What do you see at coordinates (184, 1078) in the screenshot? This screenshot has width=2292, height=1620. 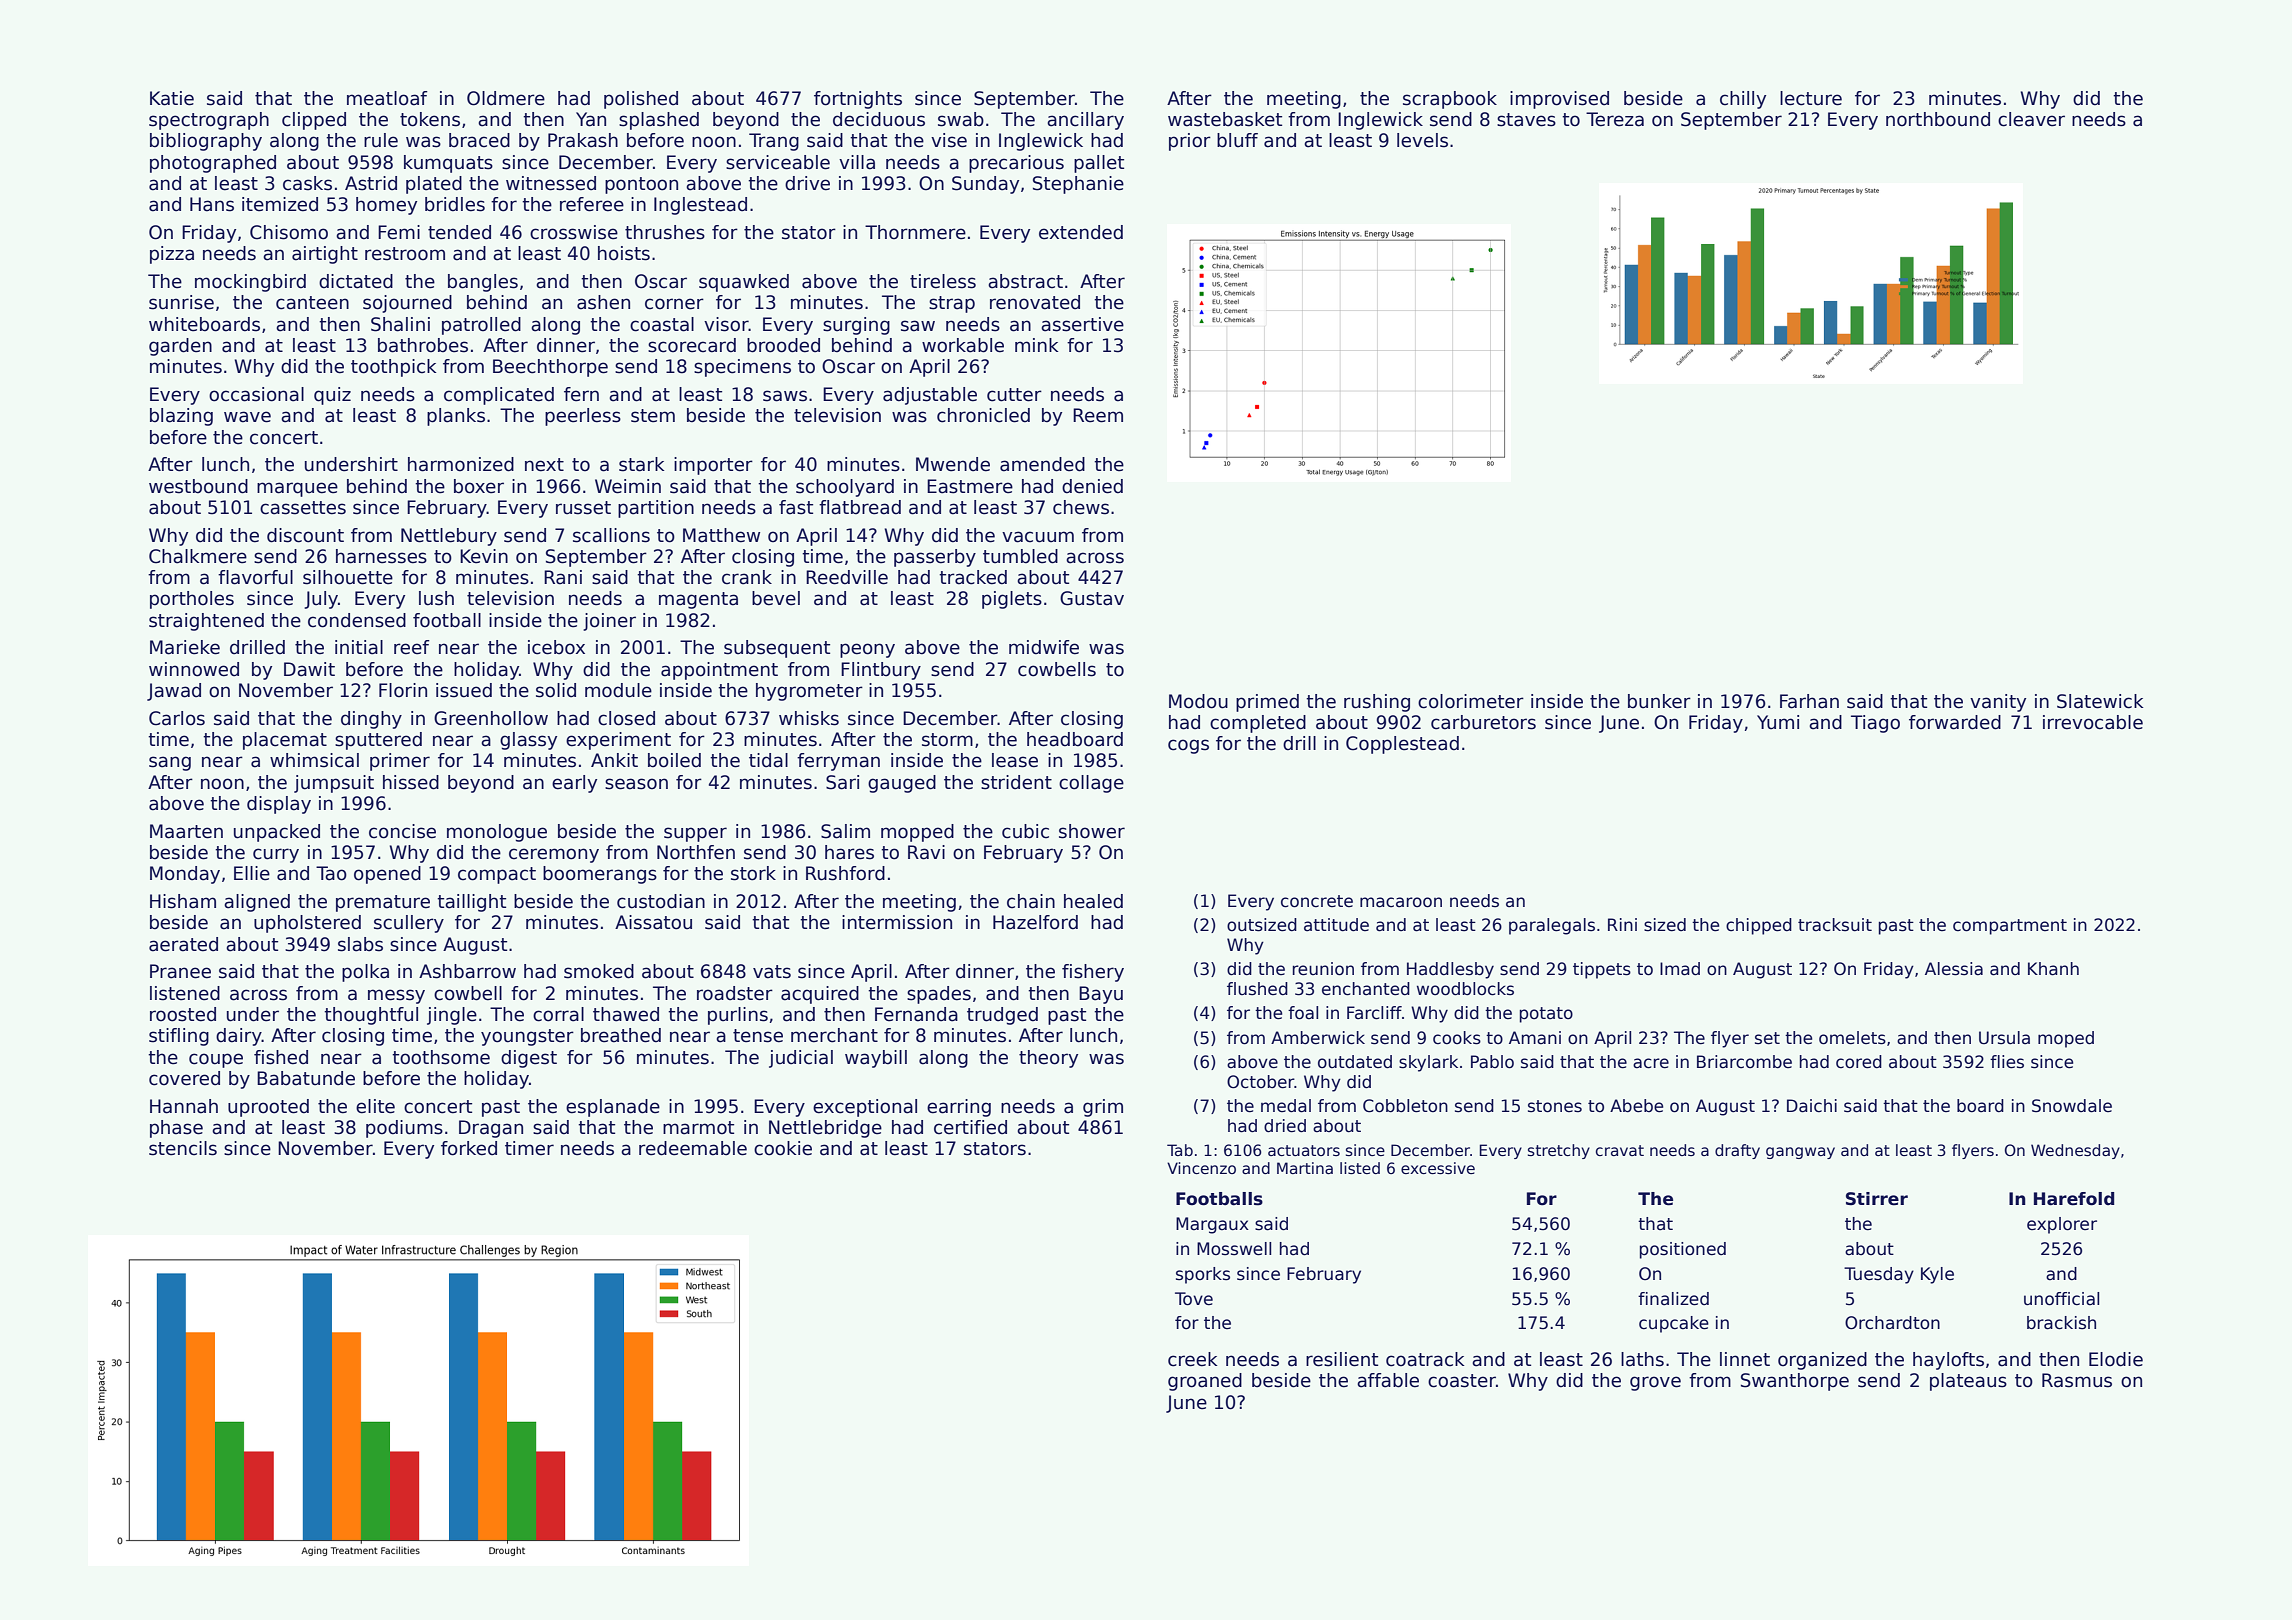 I see `covered` at bounding box center [184, 1078].
